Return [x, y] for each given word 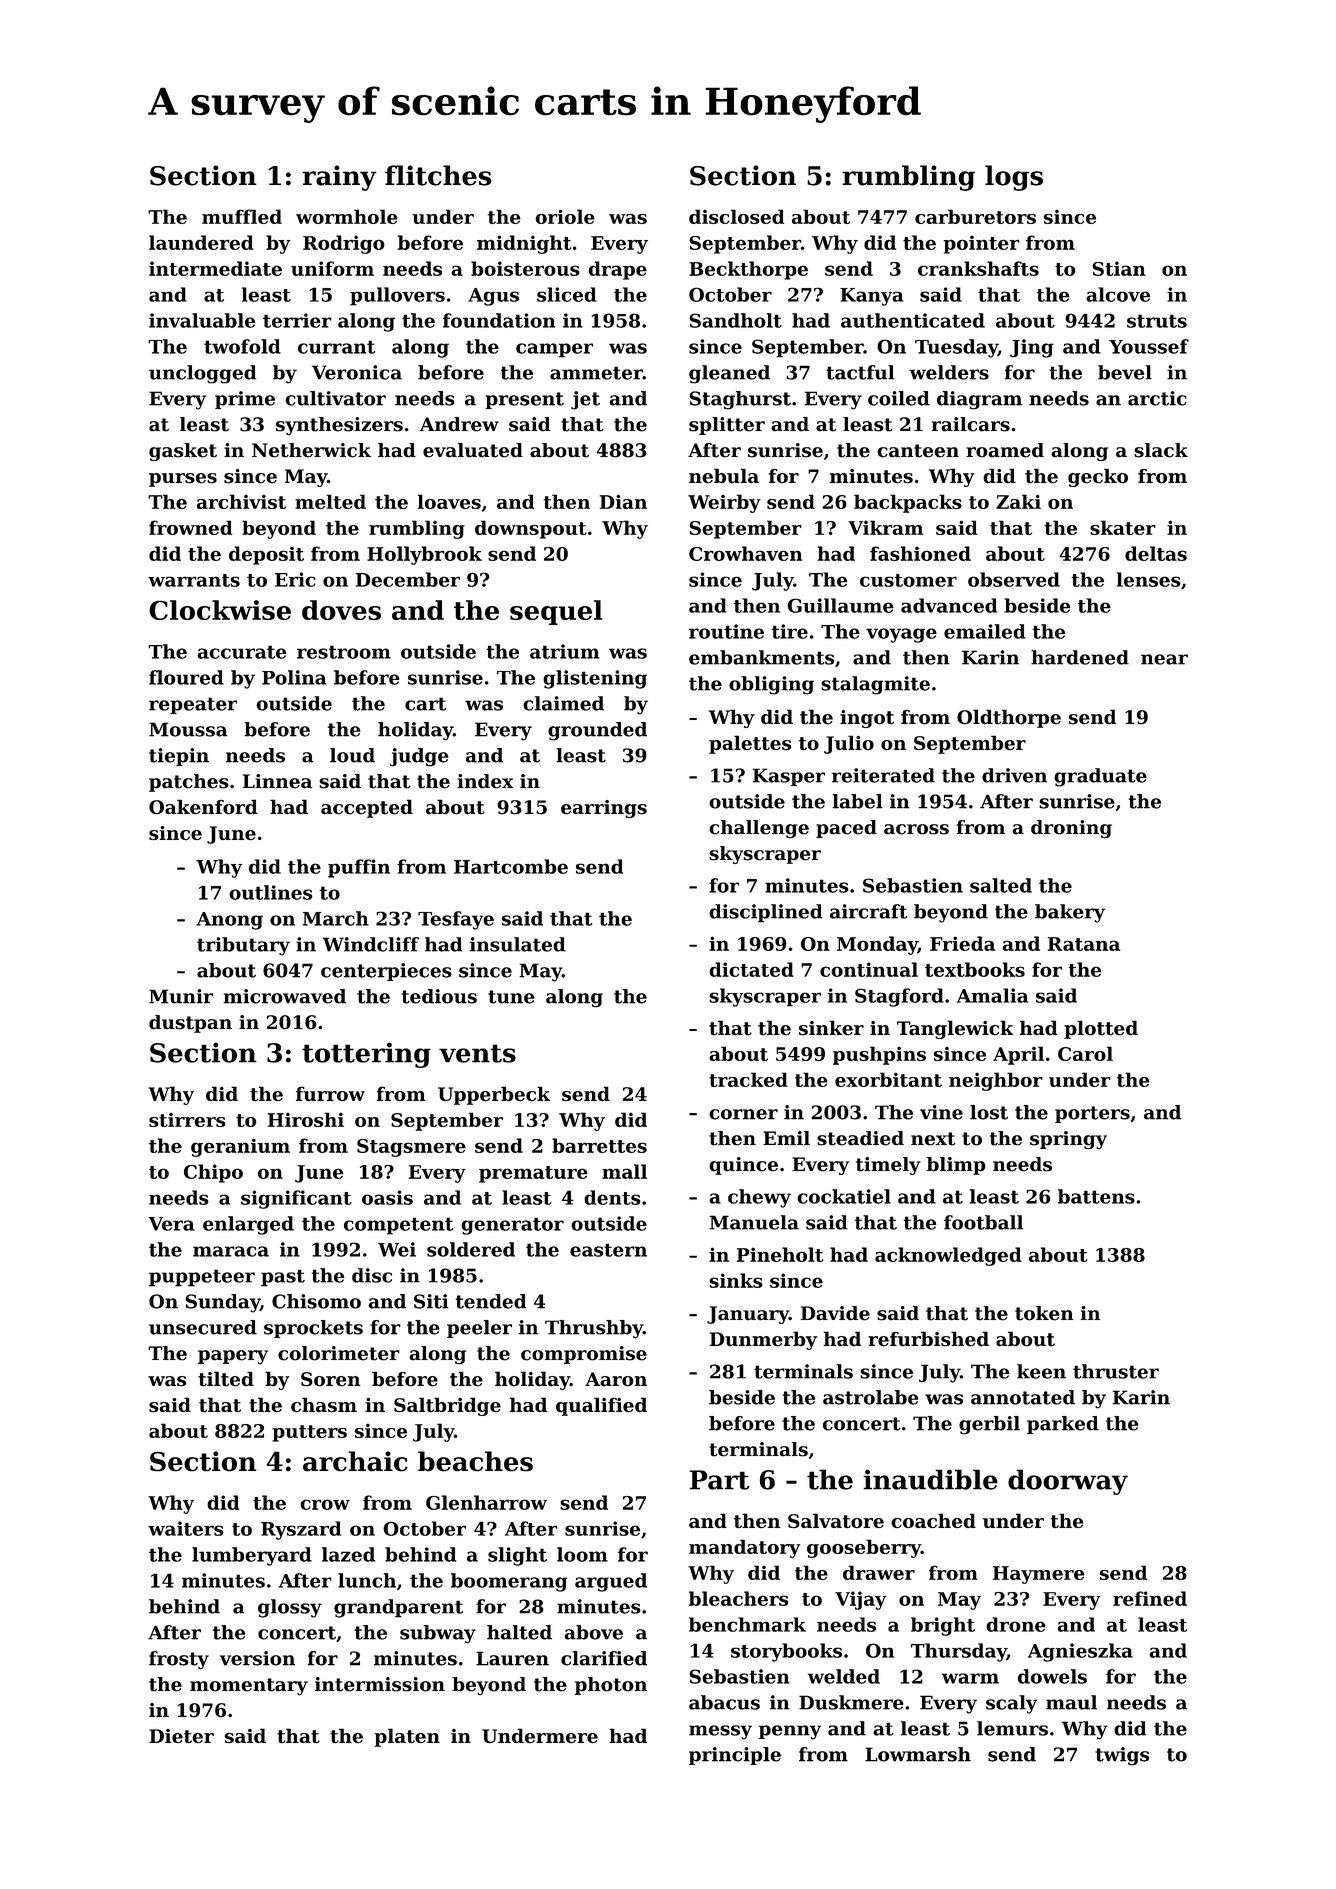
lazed [348, 1554]
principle [735, 1756]
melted [330, 501]
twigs [1122, 1756]
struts [1157, 321]
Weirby [724, 503]
